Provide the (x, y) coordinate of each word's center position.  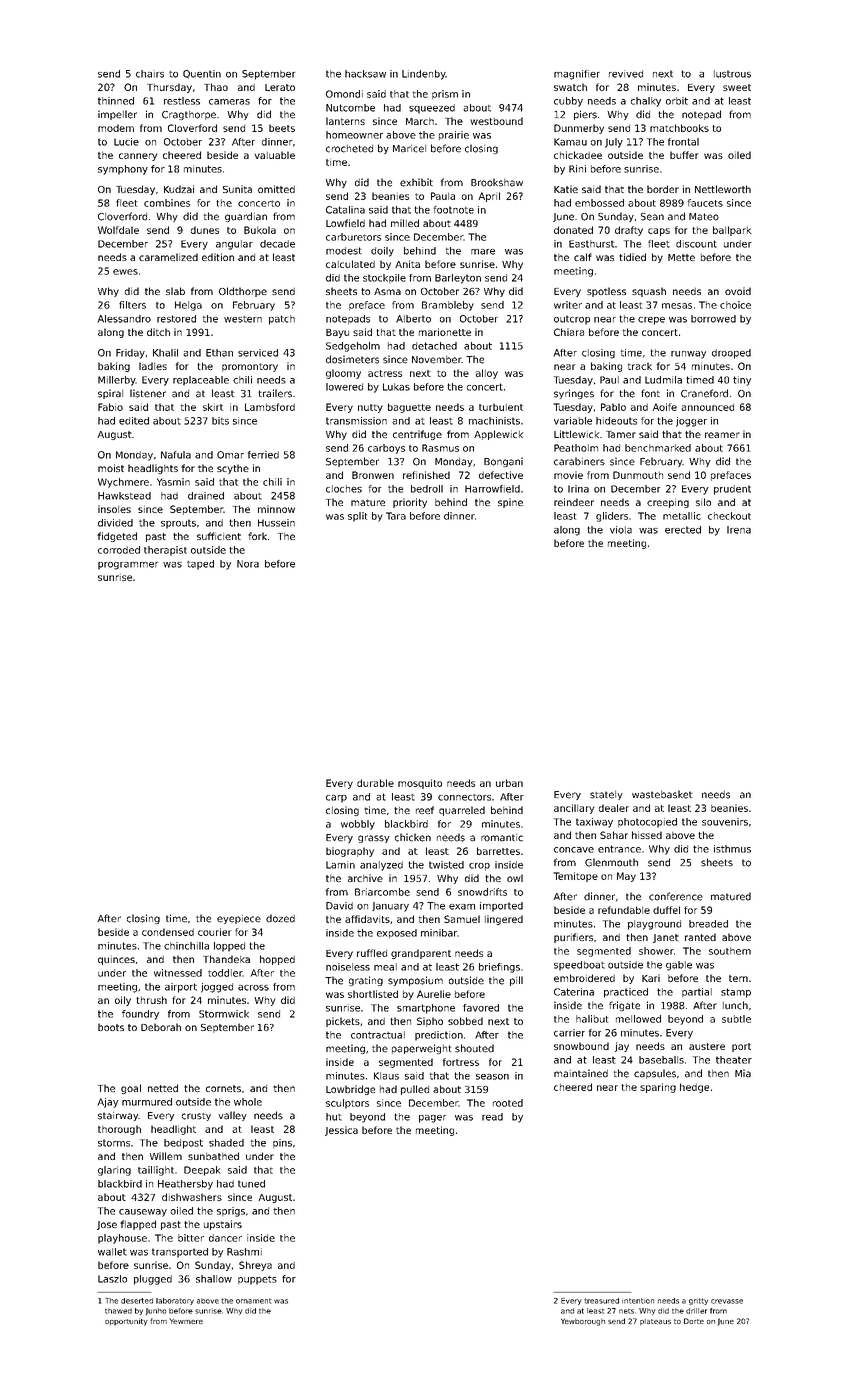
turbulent (501, 407)
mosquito (420, 784)
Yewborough (583, 1322)
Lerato (280, 87)
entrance (619, 849)
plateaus (655, 1322)
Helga (188, 306)
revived (626, 74)
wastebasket (662, 794)
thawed (118, 1311)
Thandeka (226, 959)
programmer (128, 566)
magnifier (577, 75)
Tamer (621, 434)
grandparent (421, 954)
